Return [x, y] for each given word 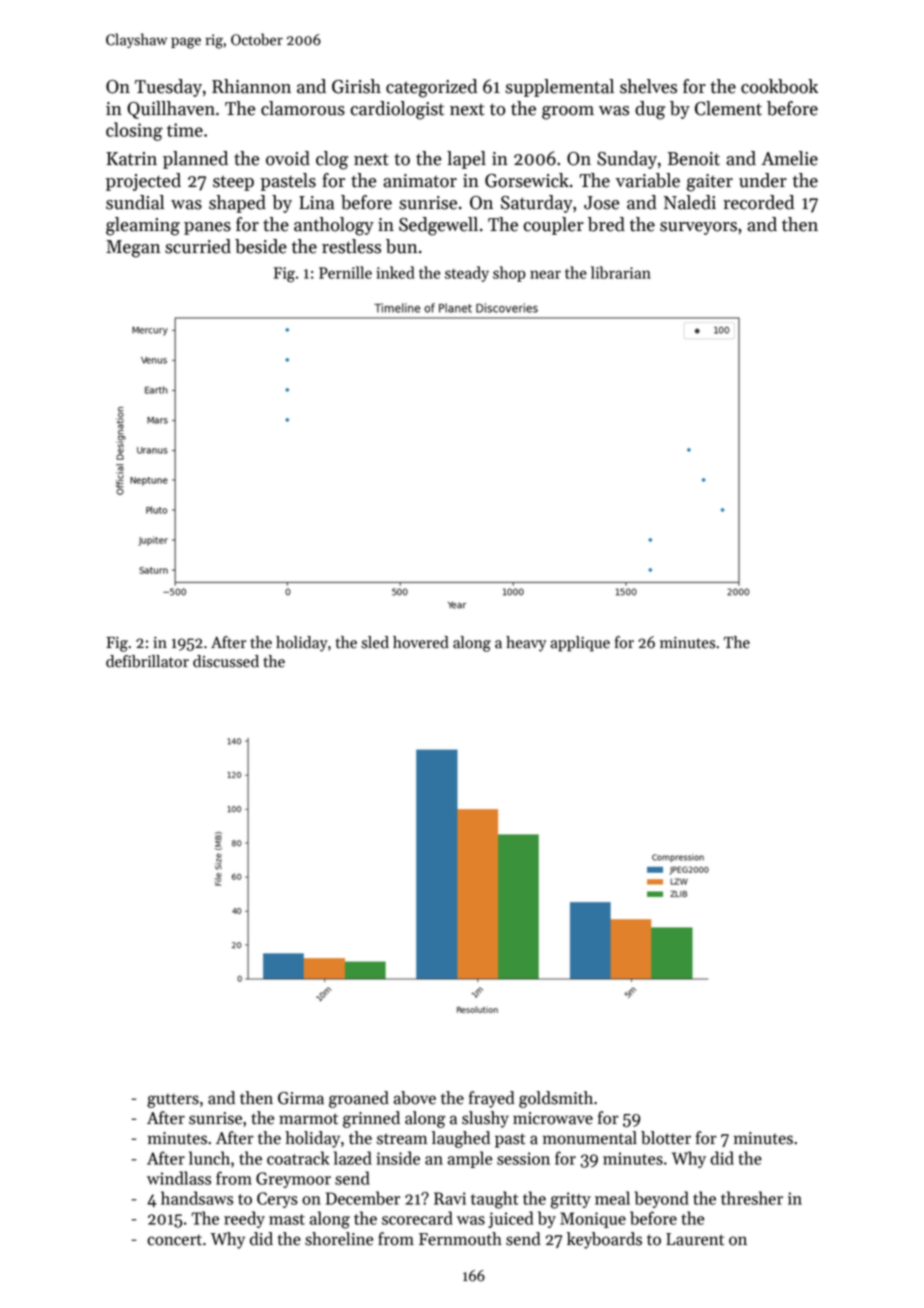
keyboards [604, 1240]
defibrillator [147, 661]
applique [580, 644]
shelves [648, 86]
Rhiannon [251, 86]
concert [174, 1240]
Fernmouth [460, 1239]
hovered [421, 642]
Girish [356, 86]
